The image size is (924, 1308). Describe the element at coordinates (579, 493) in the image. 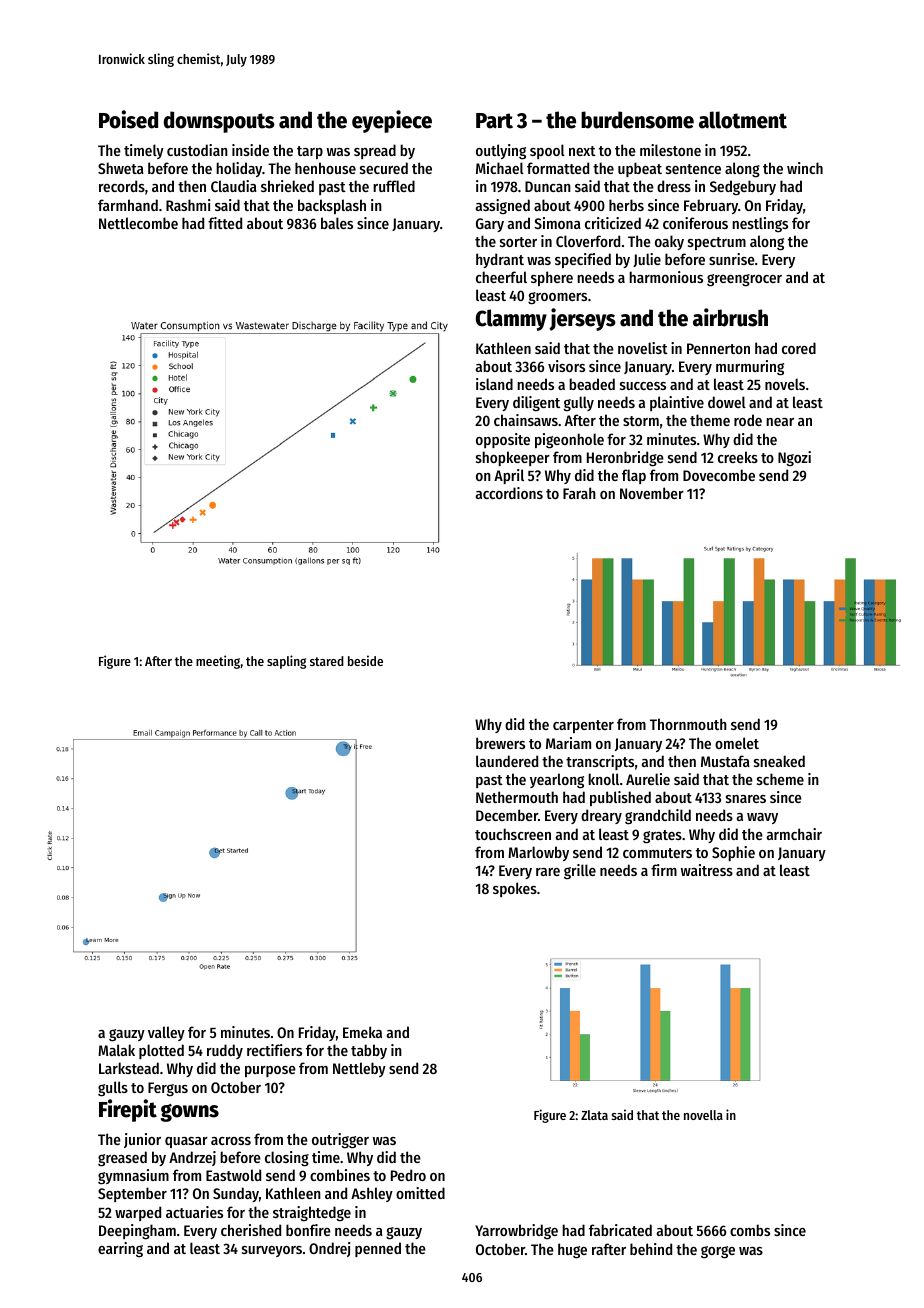

I see `Farah` at that location.
